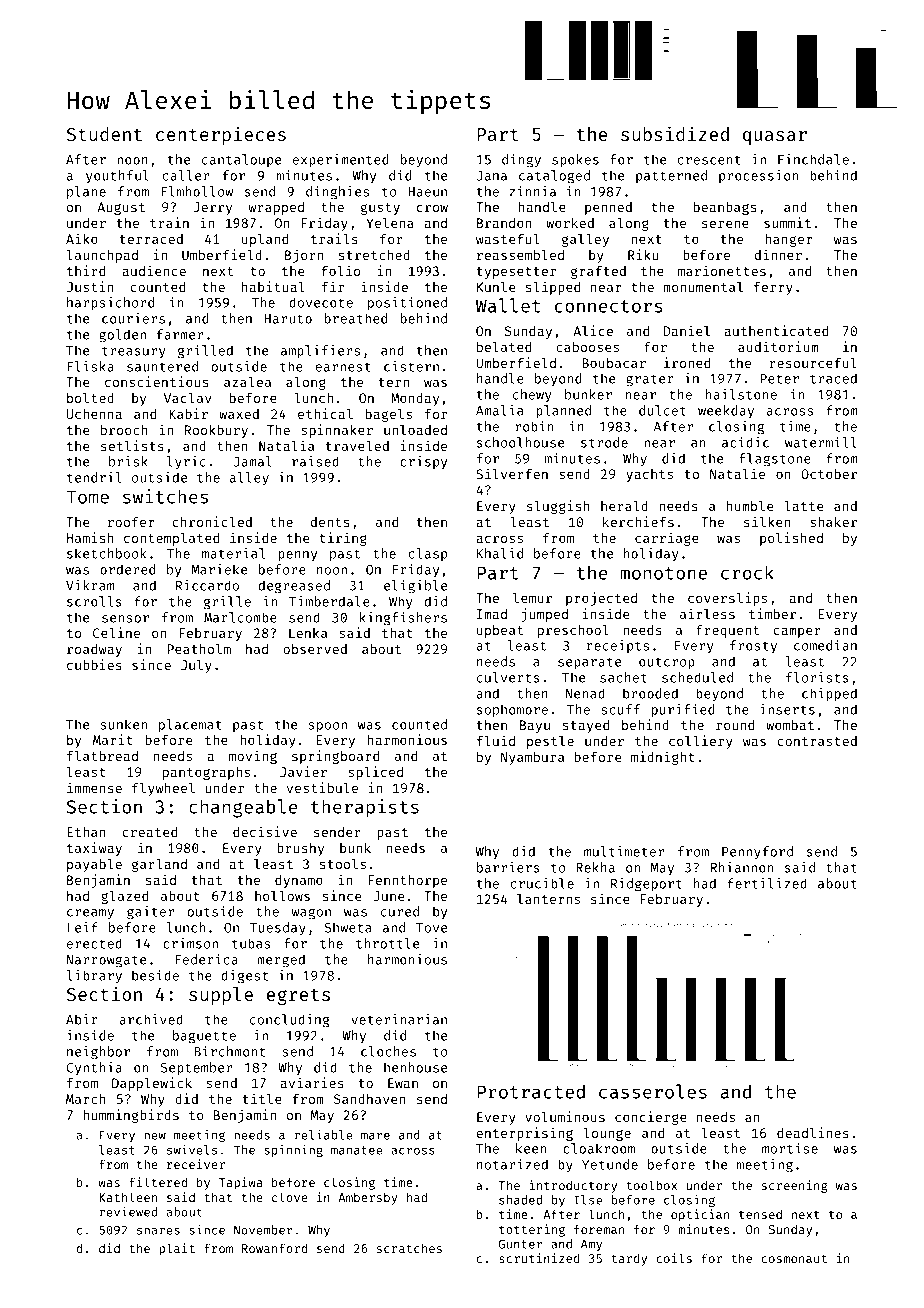  What do you see at coordinates (241, 160) in the page?
I see `cantaloupe` at bounding box center [241, 160].
